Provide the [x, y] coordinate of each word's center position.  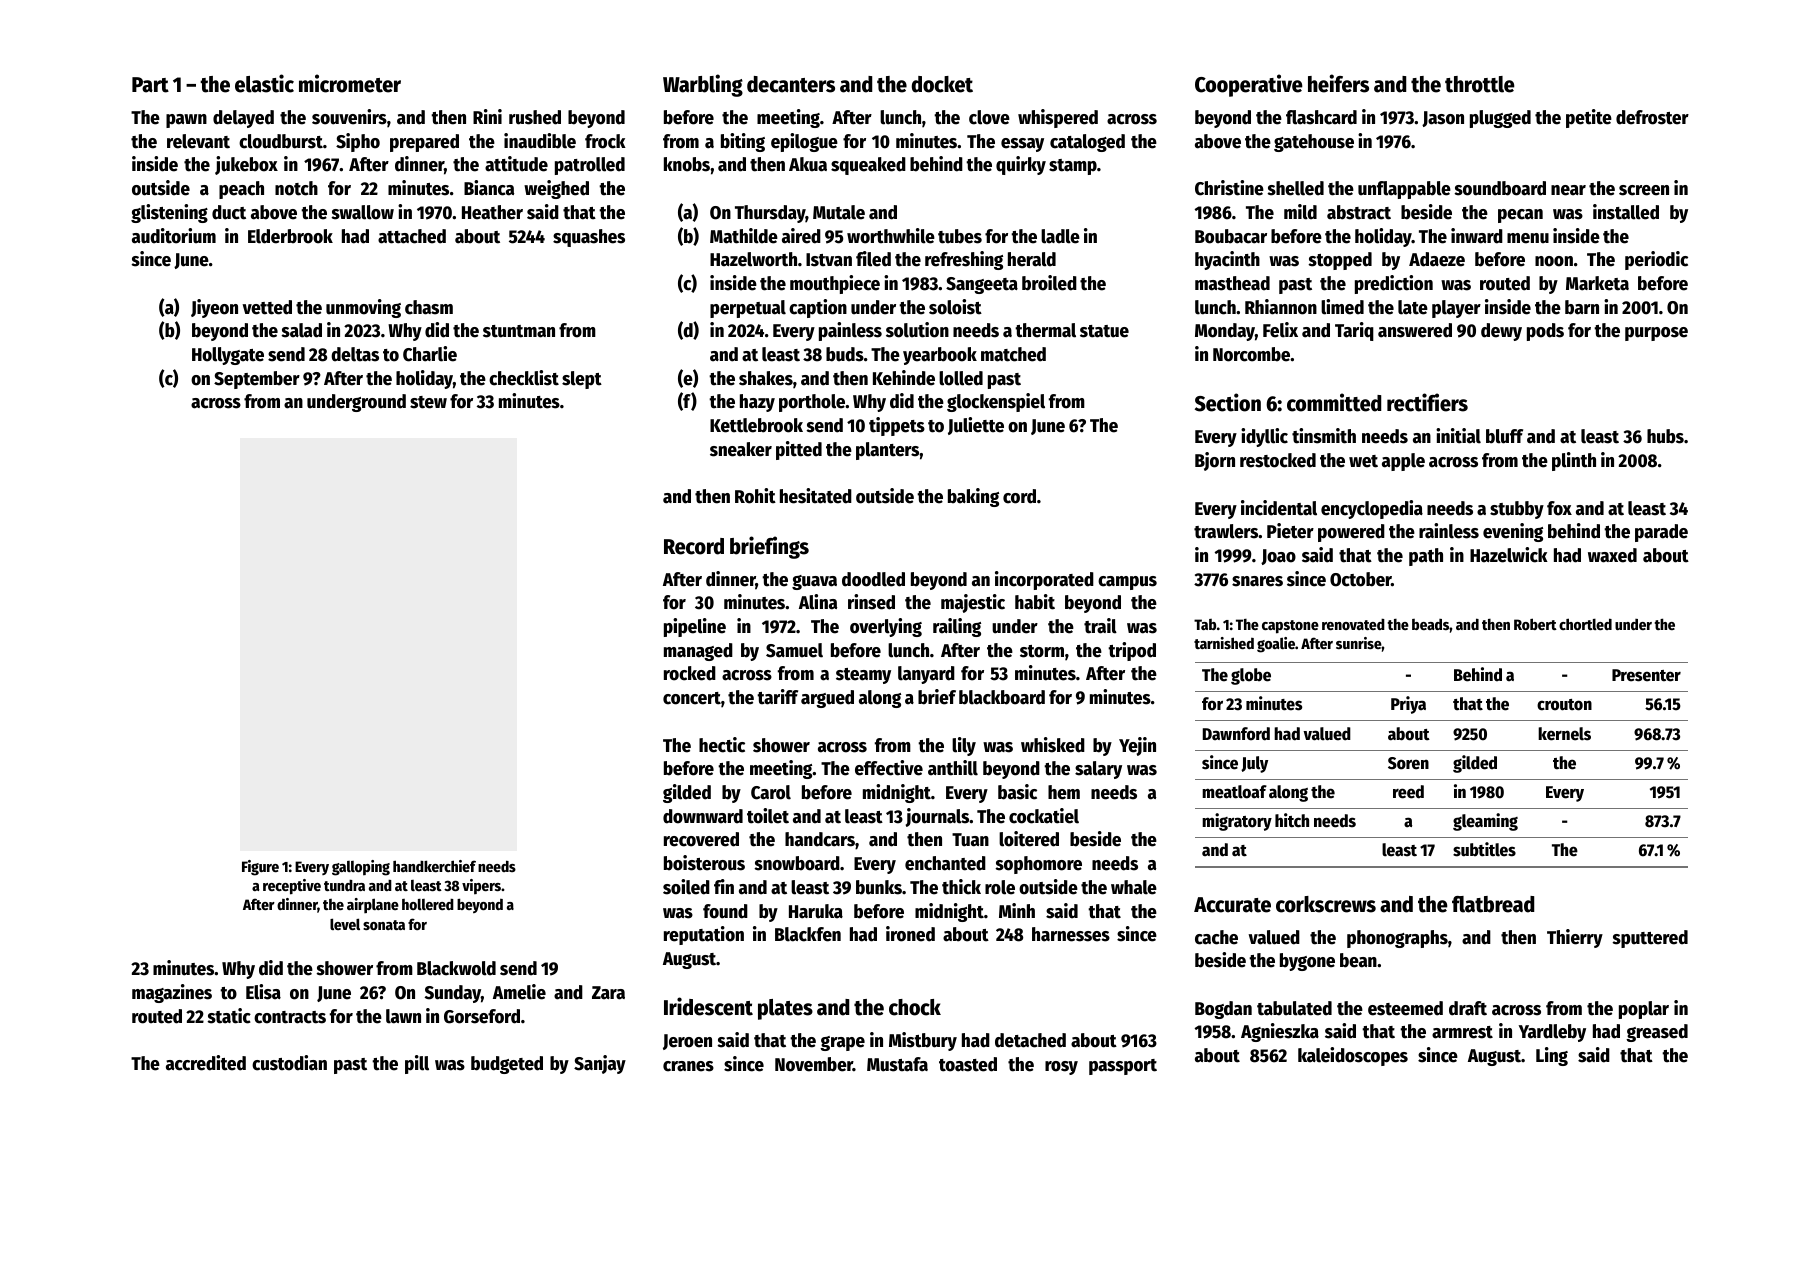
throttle [1480, 84]
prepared [424, 143]
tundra [344, 885]
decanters [791, 84]
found [725, 911]
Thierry [1575, 938]
